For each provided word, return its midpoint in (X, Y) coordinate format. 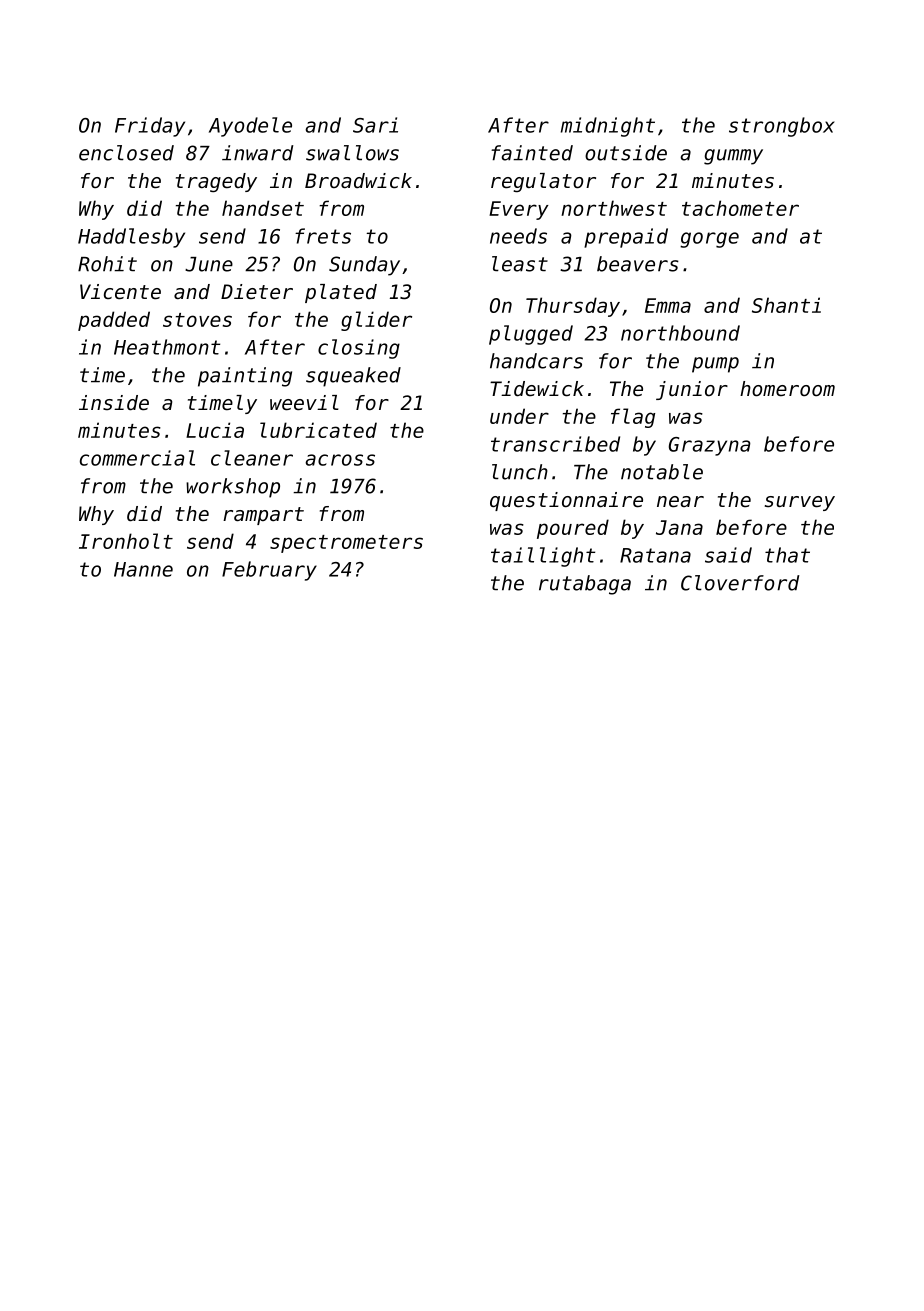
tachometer (740, 208)
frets (323, 236)
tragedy (216, 182)
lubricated (318, 430)
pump (715, 365)
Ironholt (126, 541)
